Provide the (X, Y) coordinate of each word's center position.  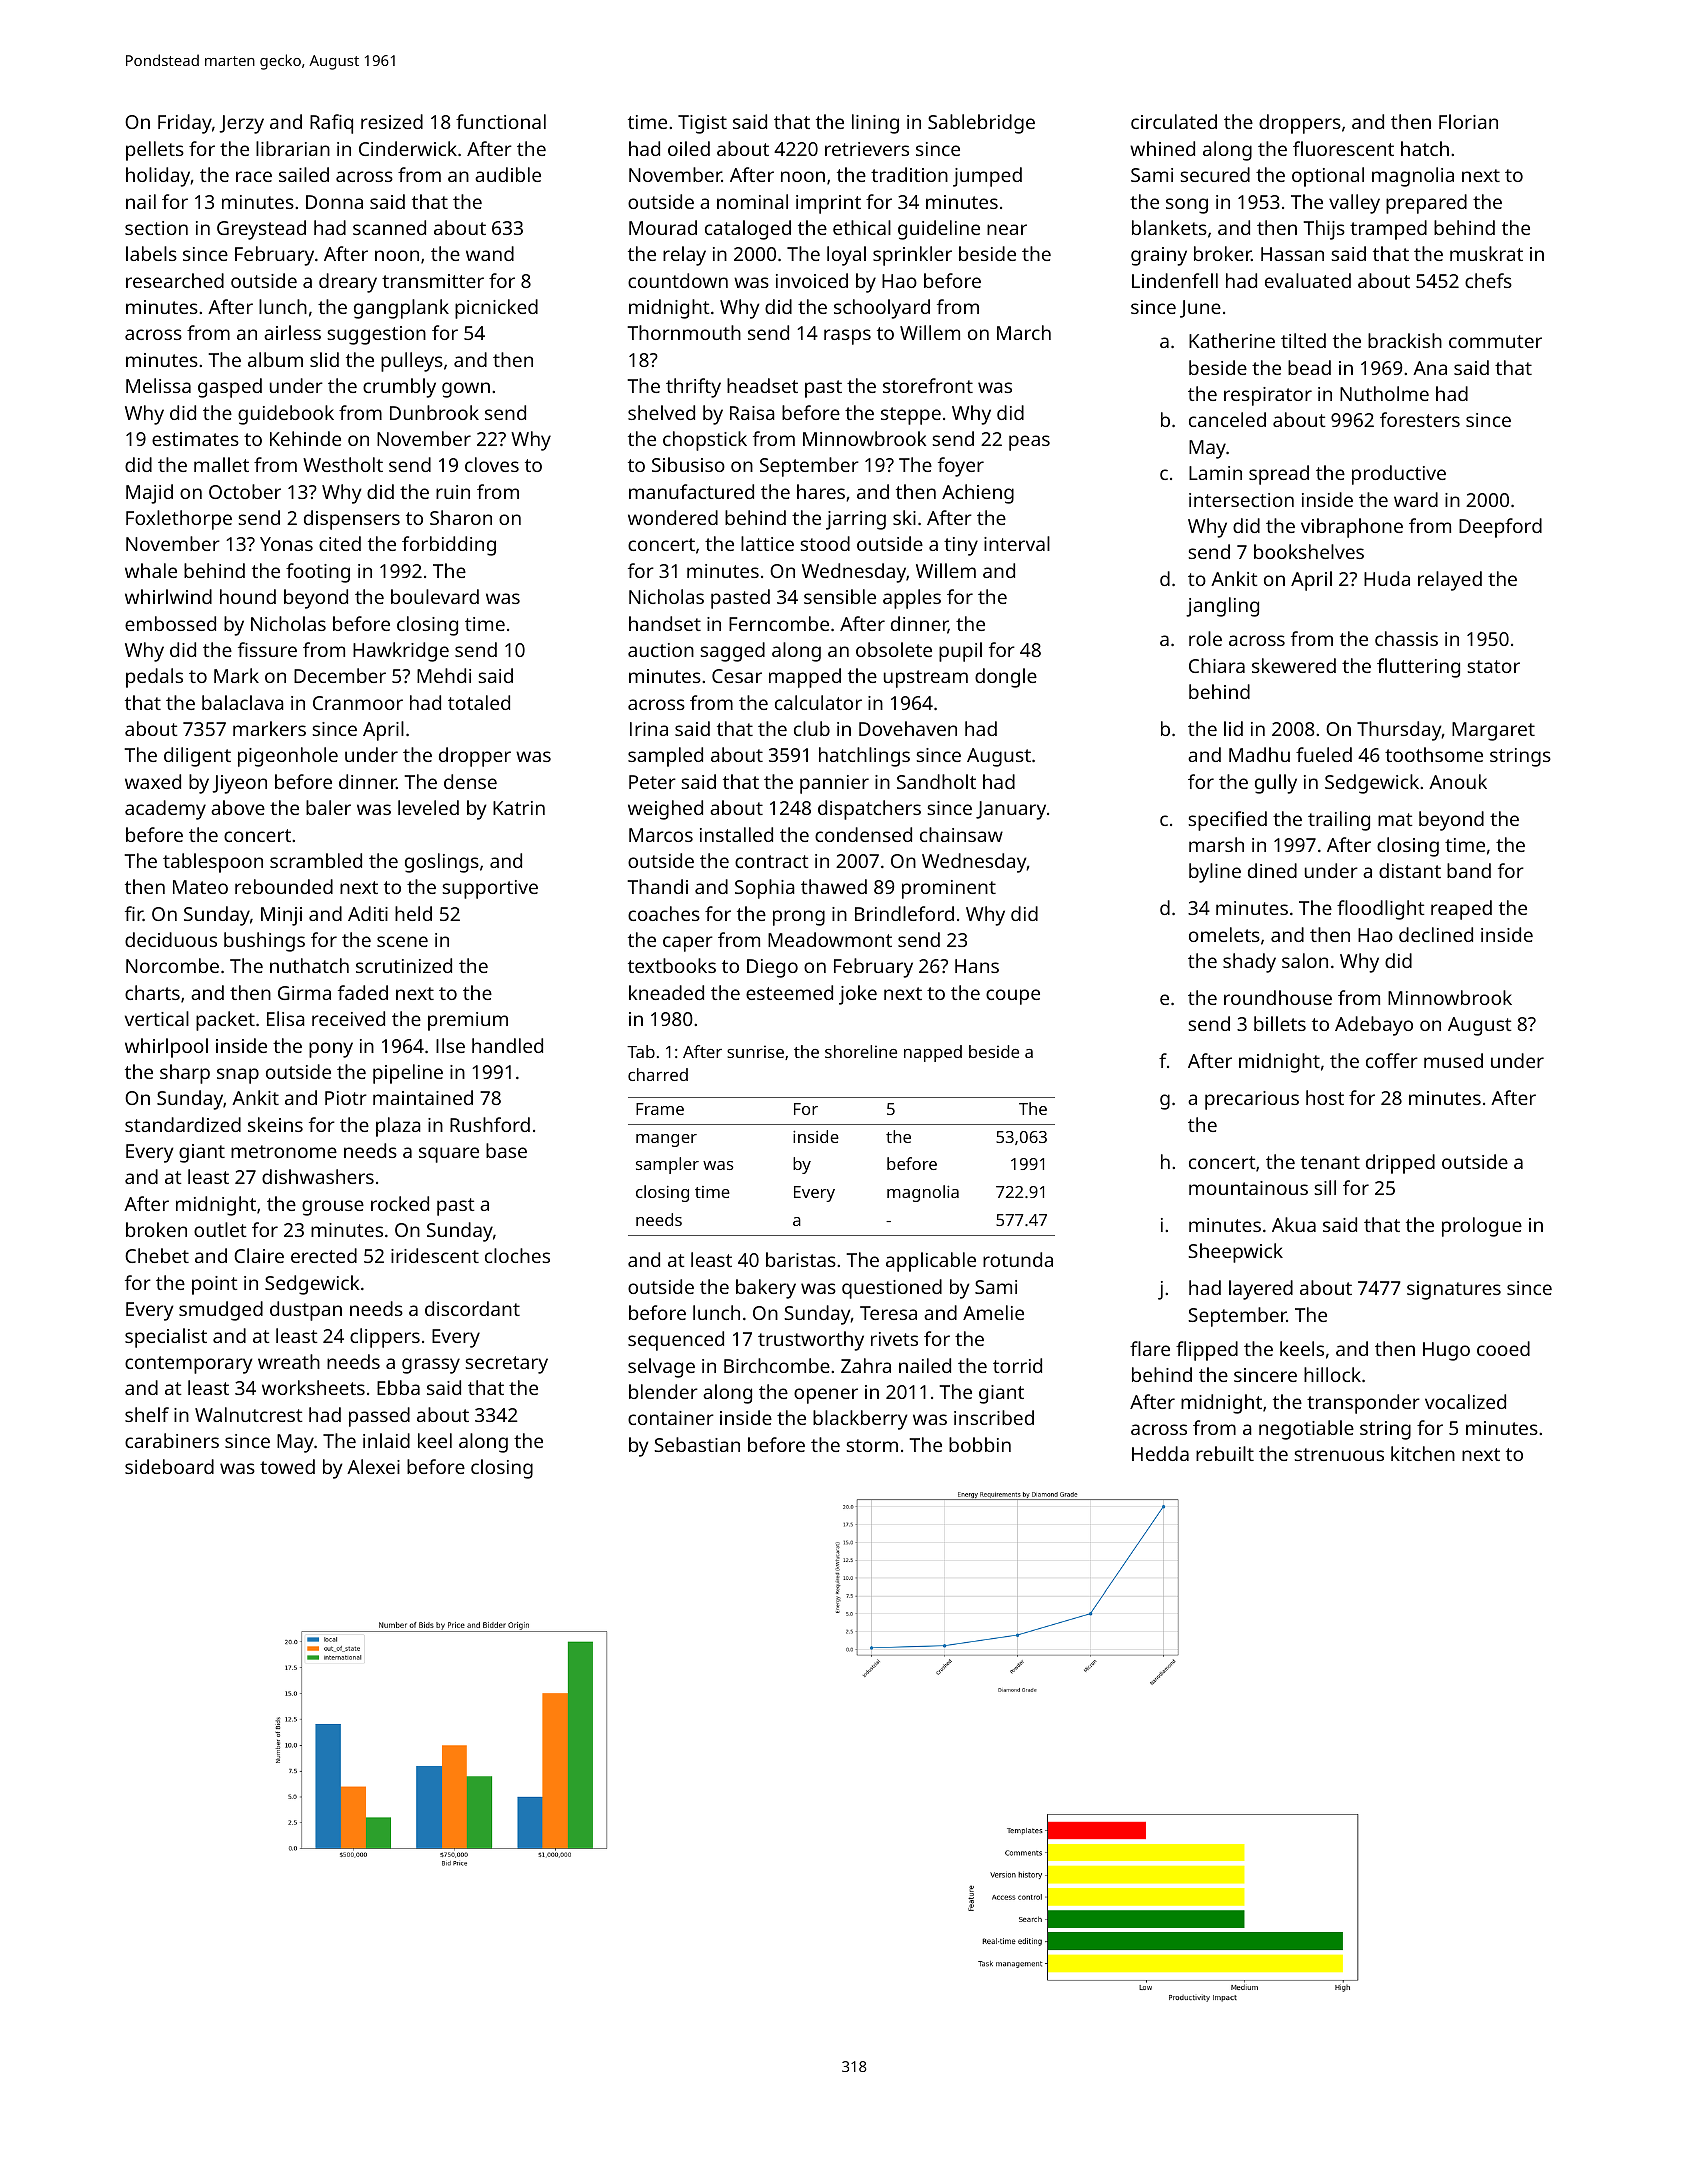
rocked (400, 1203)
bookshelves (1309, 551)
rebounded (284, 886)
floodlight (1380, 910)
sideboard (169, 1466)
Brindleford (904, 913)
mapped (805, 678)
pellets (155, 151)
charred (658, 1074)
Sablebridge (981, 124)
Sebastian (697, 1444)
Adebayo (1374, 1026)
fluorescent (1343, 148)
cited (340, 543)
